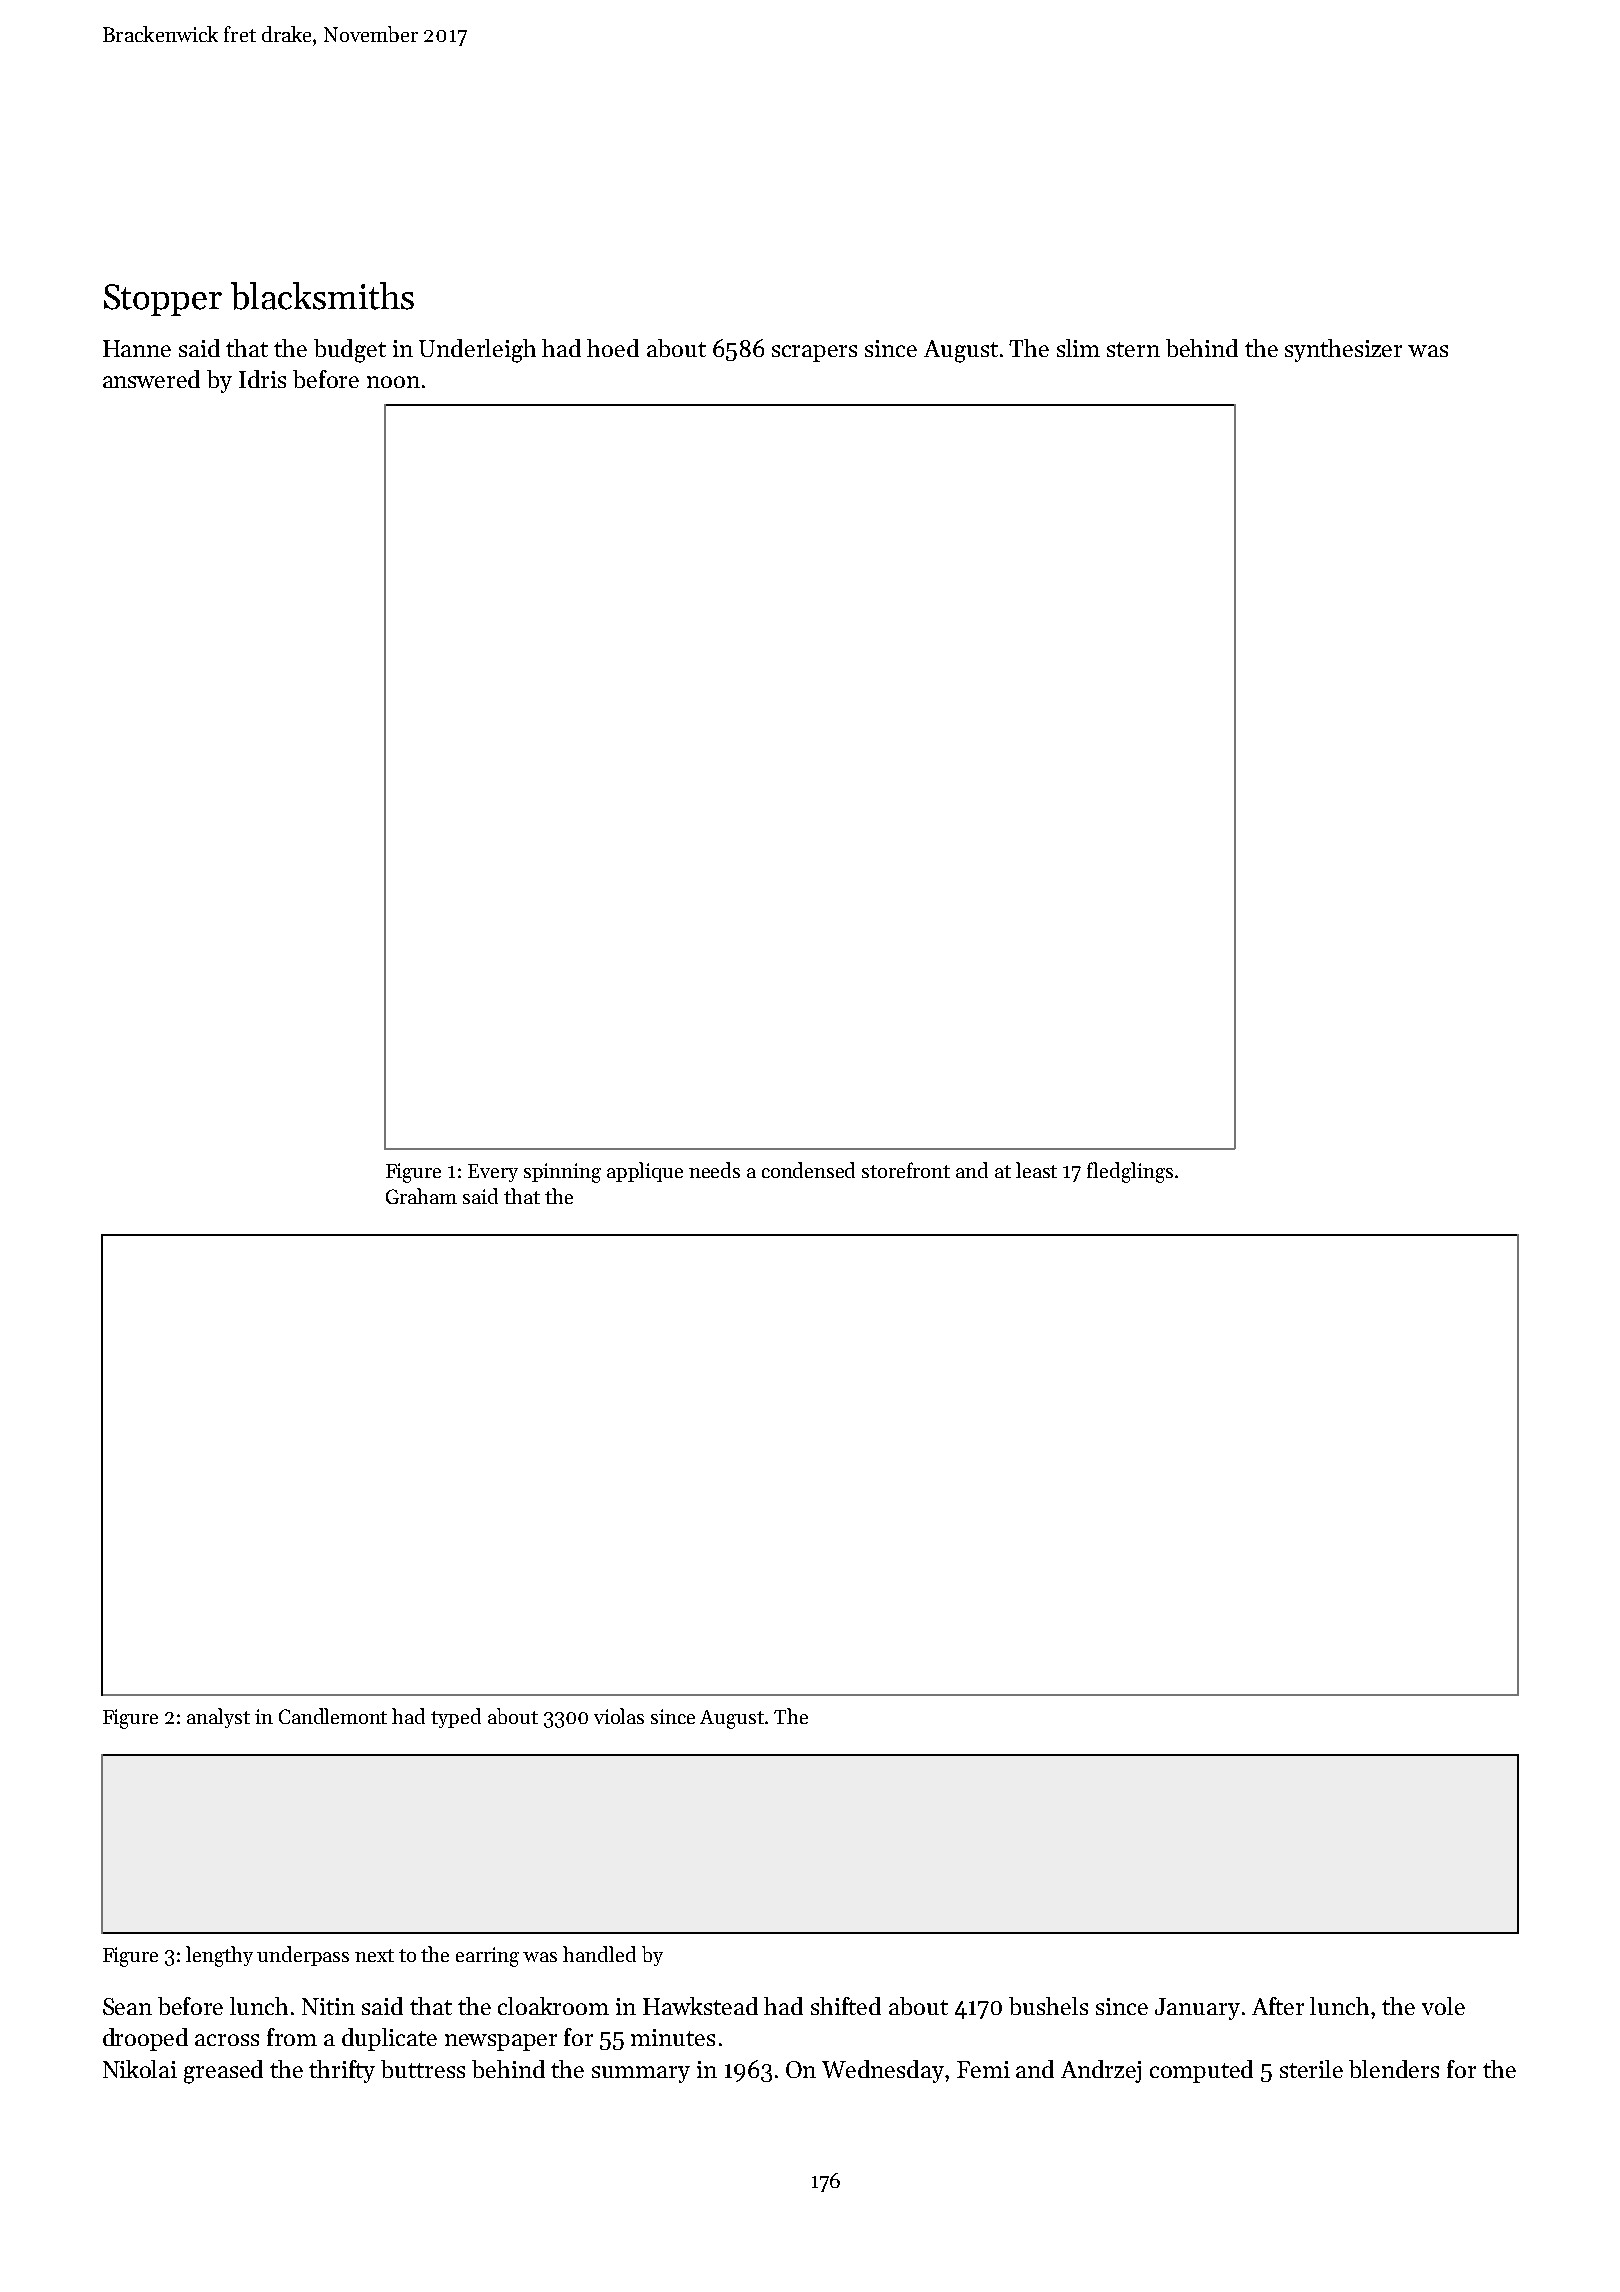  What do you see at coordinates (1130, 1172) in the screenshot?
I see `fledglings` at bounding box center [1130, 1172].
